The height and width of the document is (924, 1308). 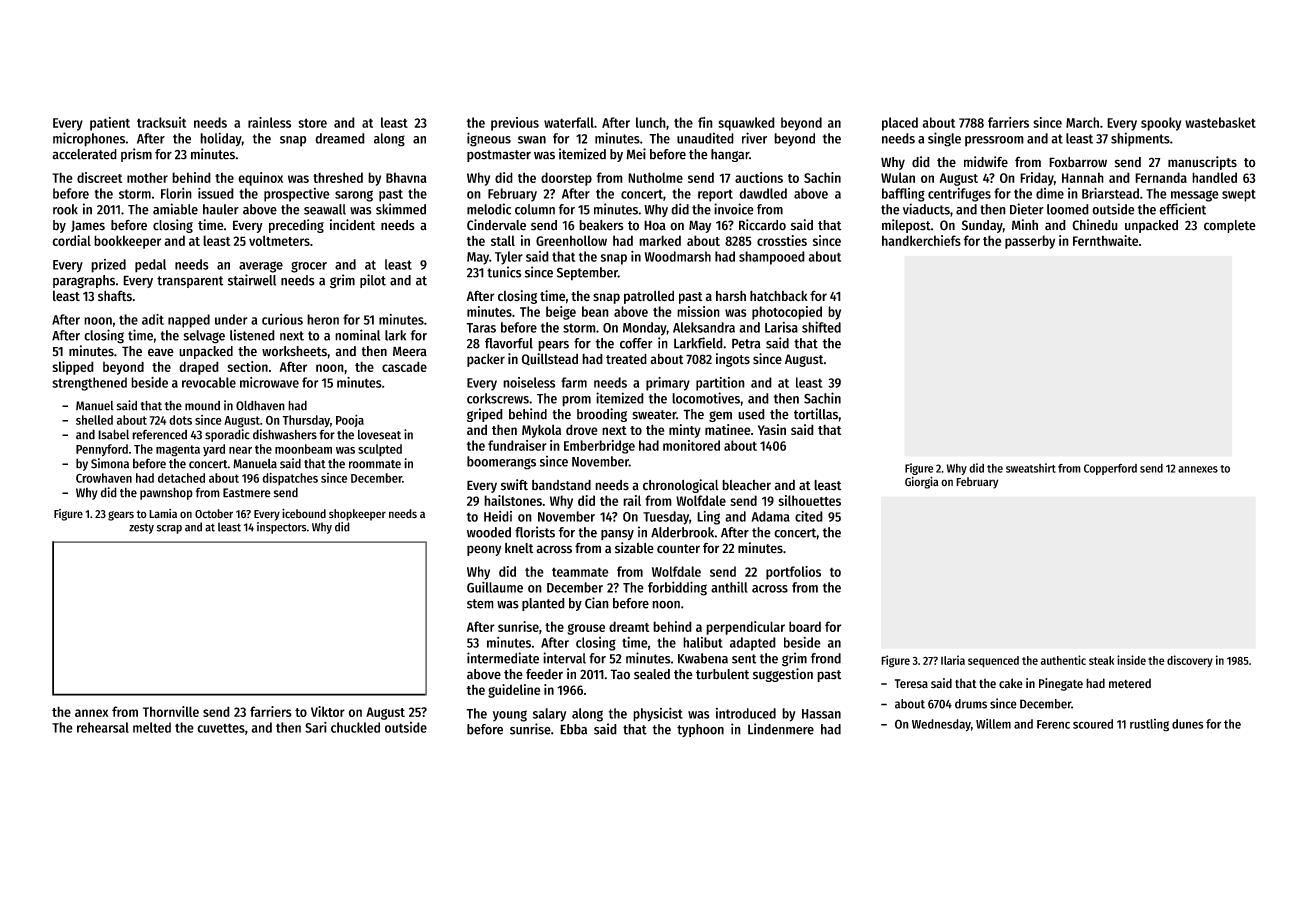 What do you see at coordinates (406, 177) in the document?
I see `Bhavna` at bounding box center [406, 177].
